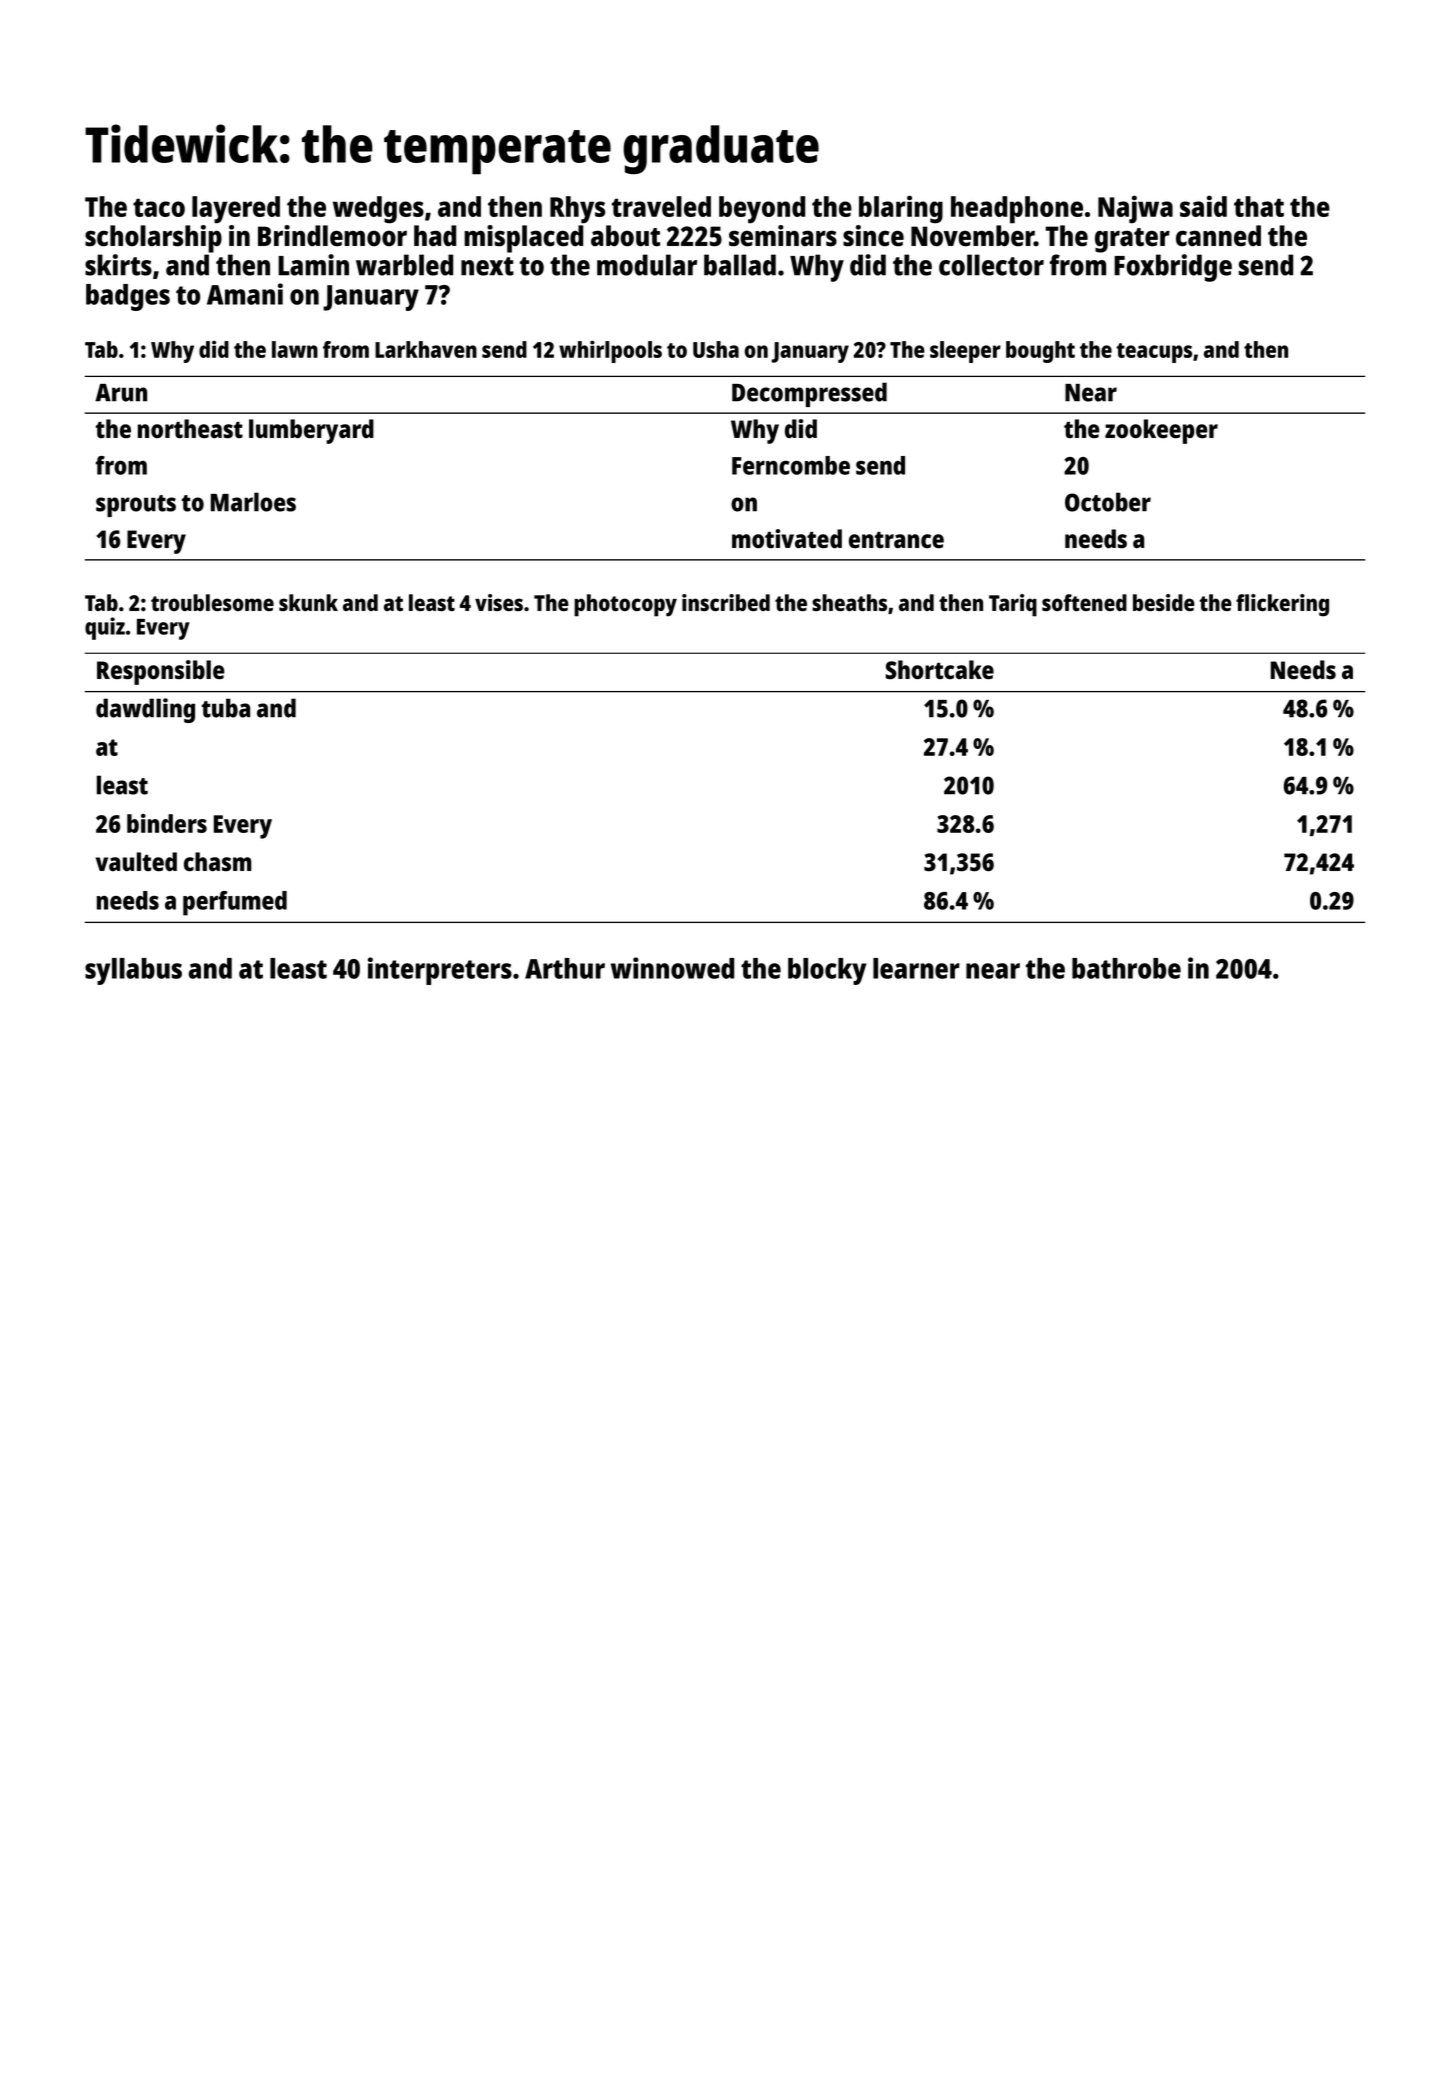  I want to click on wedges, so click(378, 210).
